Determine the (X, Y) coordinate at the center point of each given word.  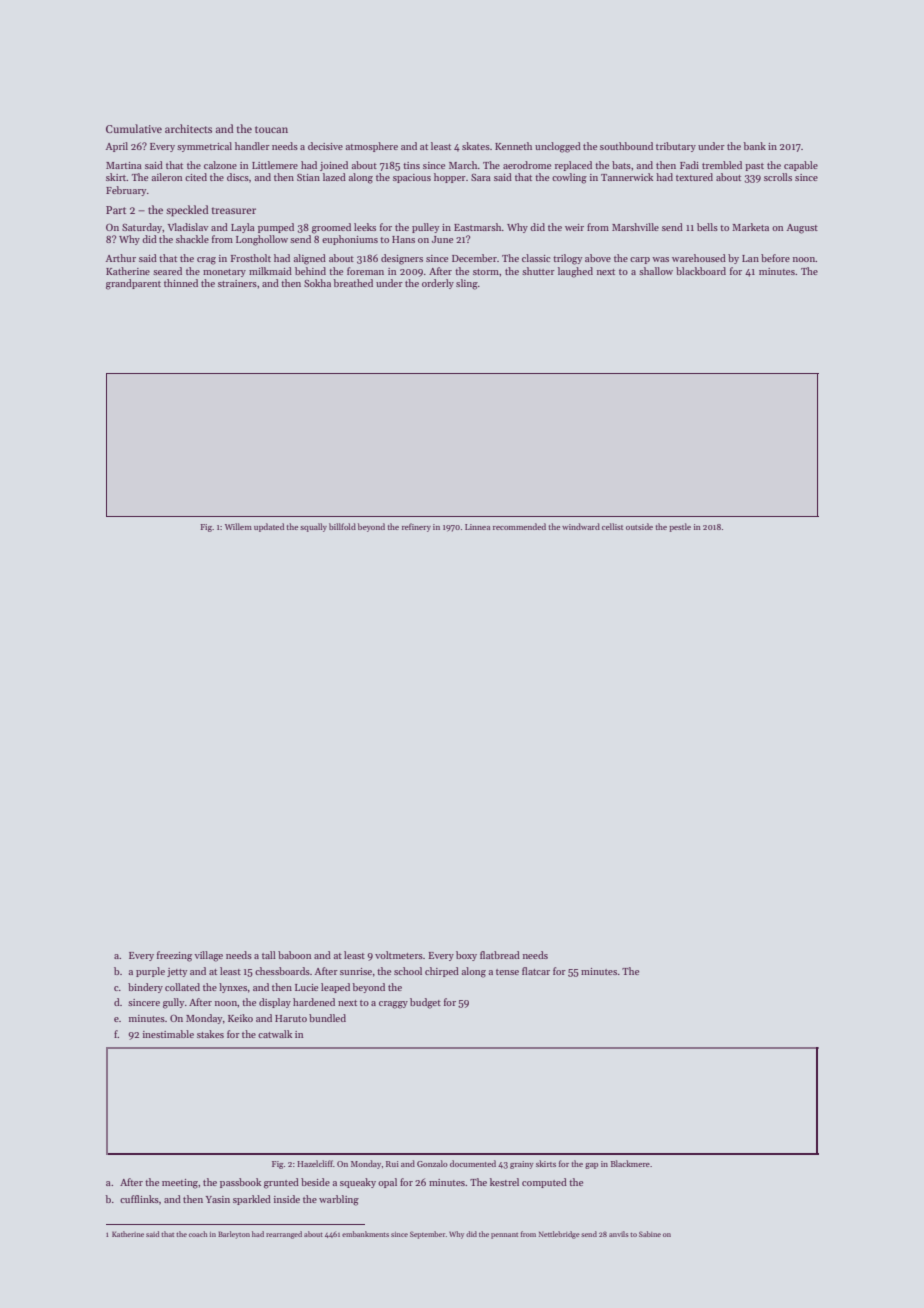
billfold (342, 526)
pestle (680, 527)
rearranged (284, 1235)
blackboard (701, 271)
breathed (353, 283)
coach (198, 1234)
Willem (238, 526)
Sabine (650, 1234)
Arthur (121, 258)
